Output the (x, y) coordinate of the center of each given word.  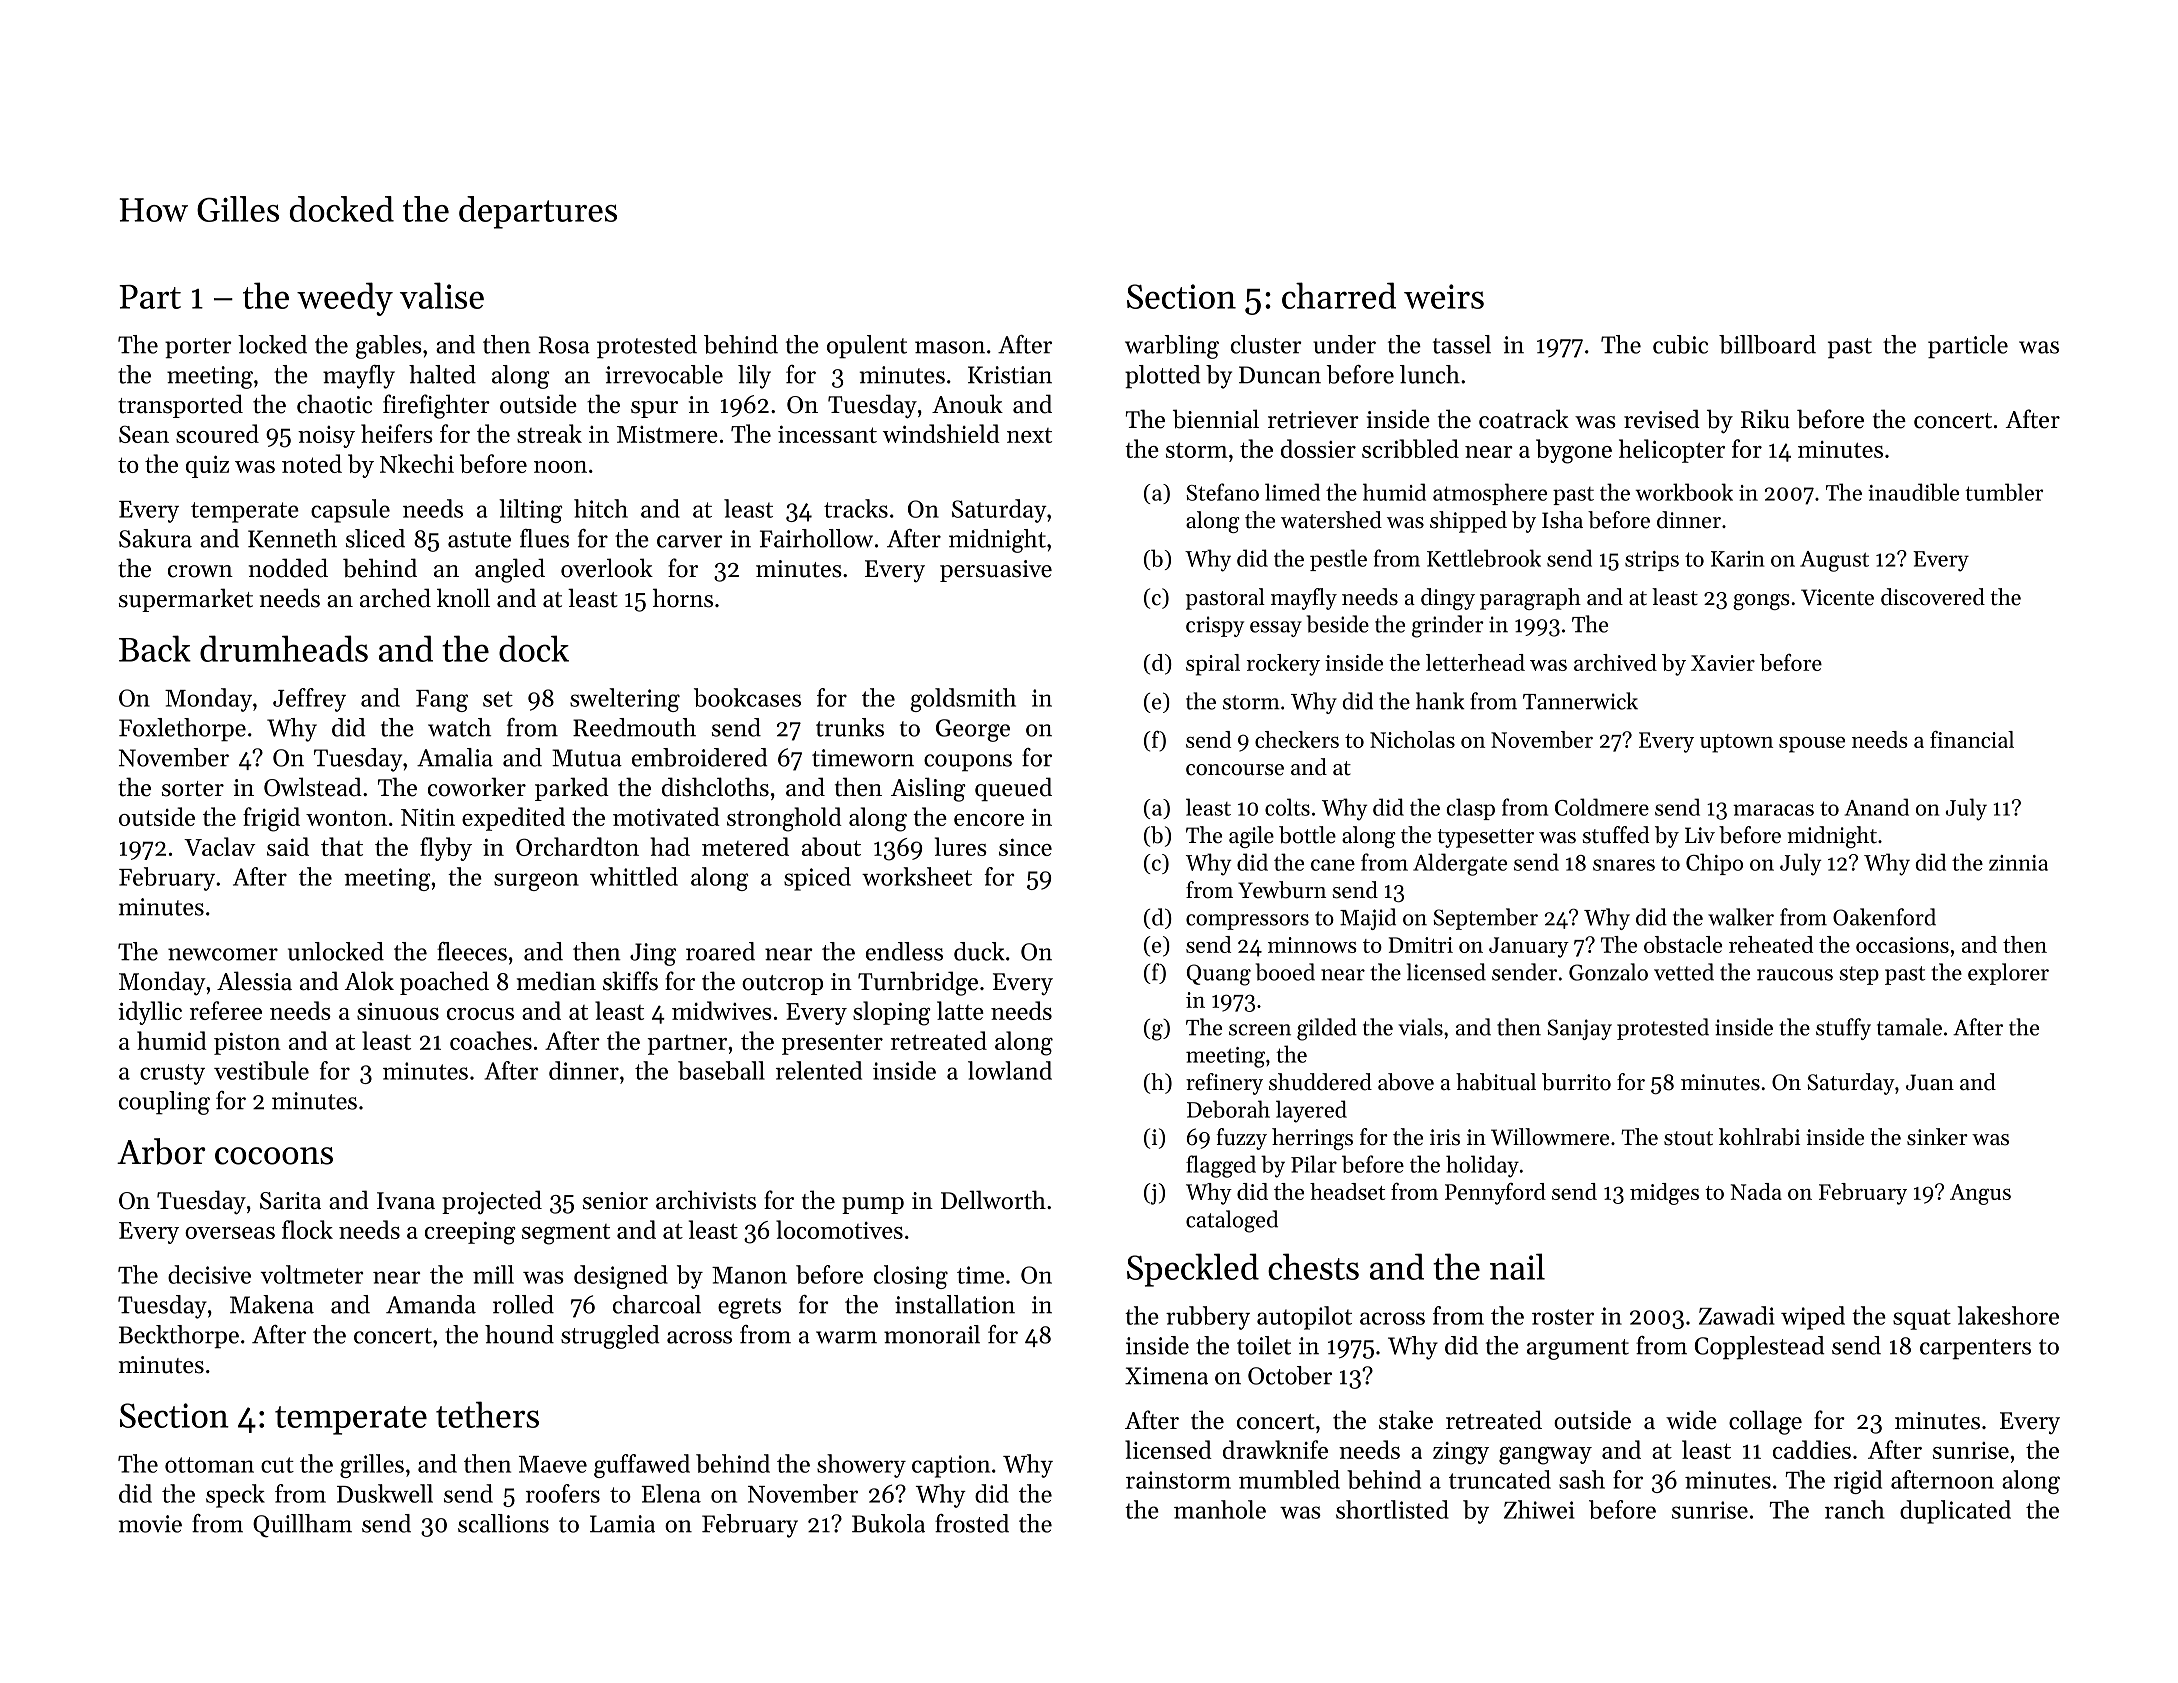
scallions (503, 1523)
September (1485, 919)
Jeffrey (309, 700)
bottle (1307, 835)
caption (951, 1466)
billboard (1767, 344)
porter (198, 348)
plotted (1163, 377)
